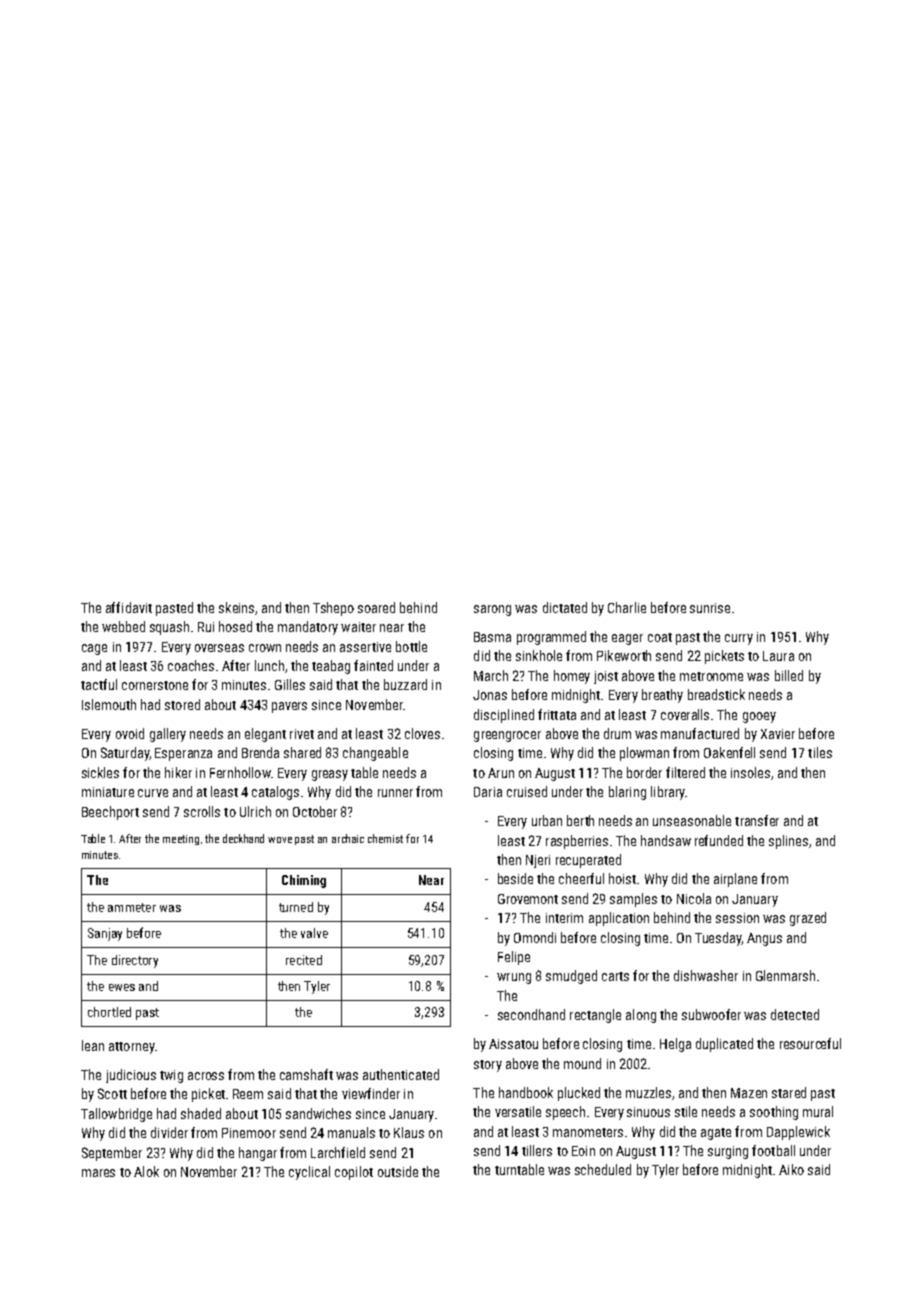  I want to click on sunrise, so click(710, 608).
